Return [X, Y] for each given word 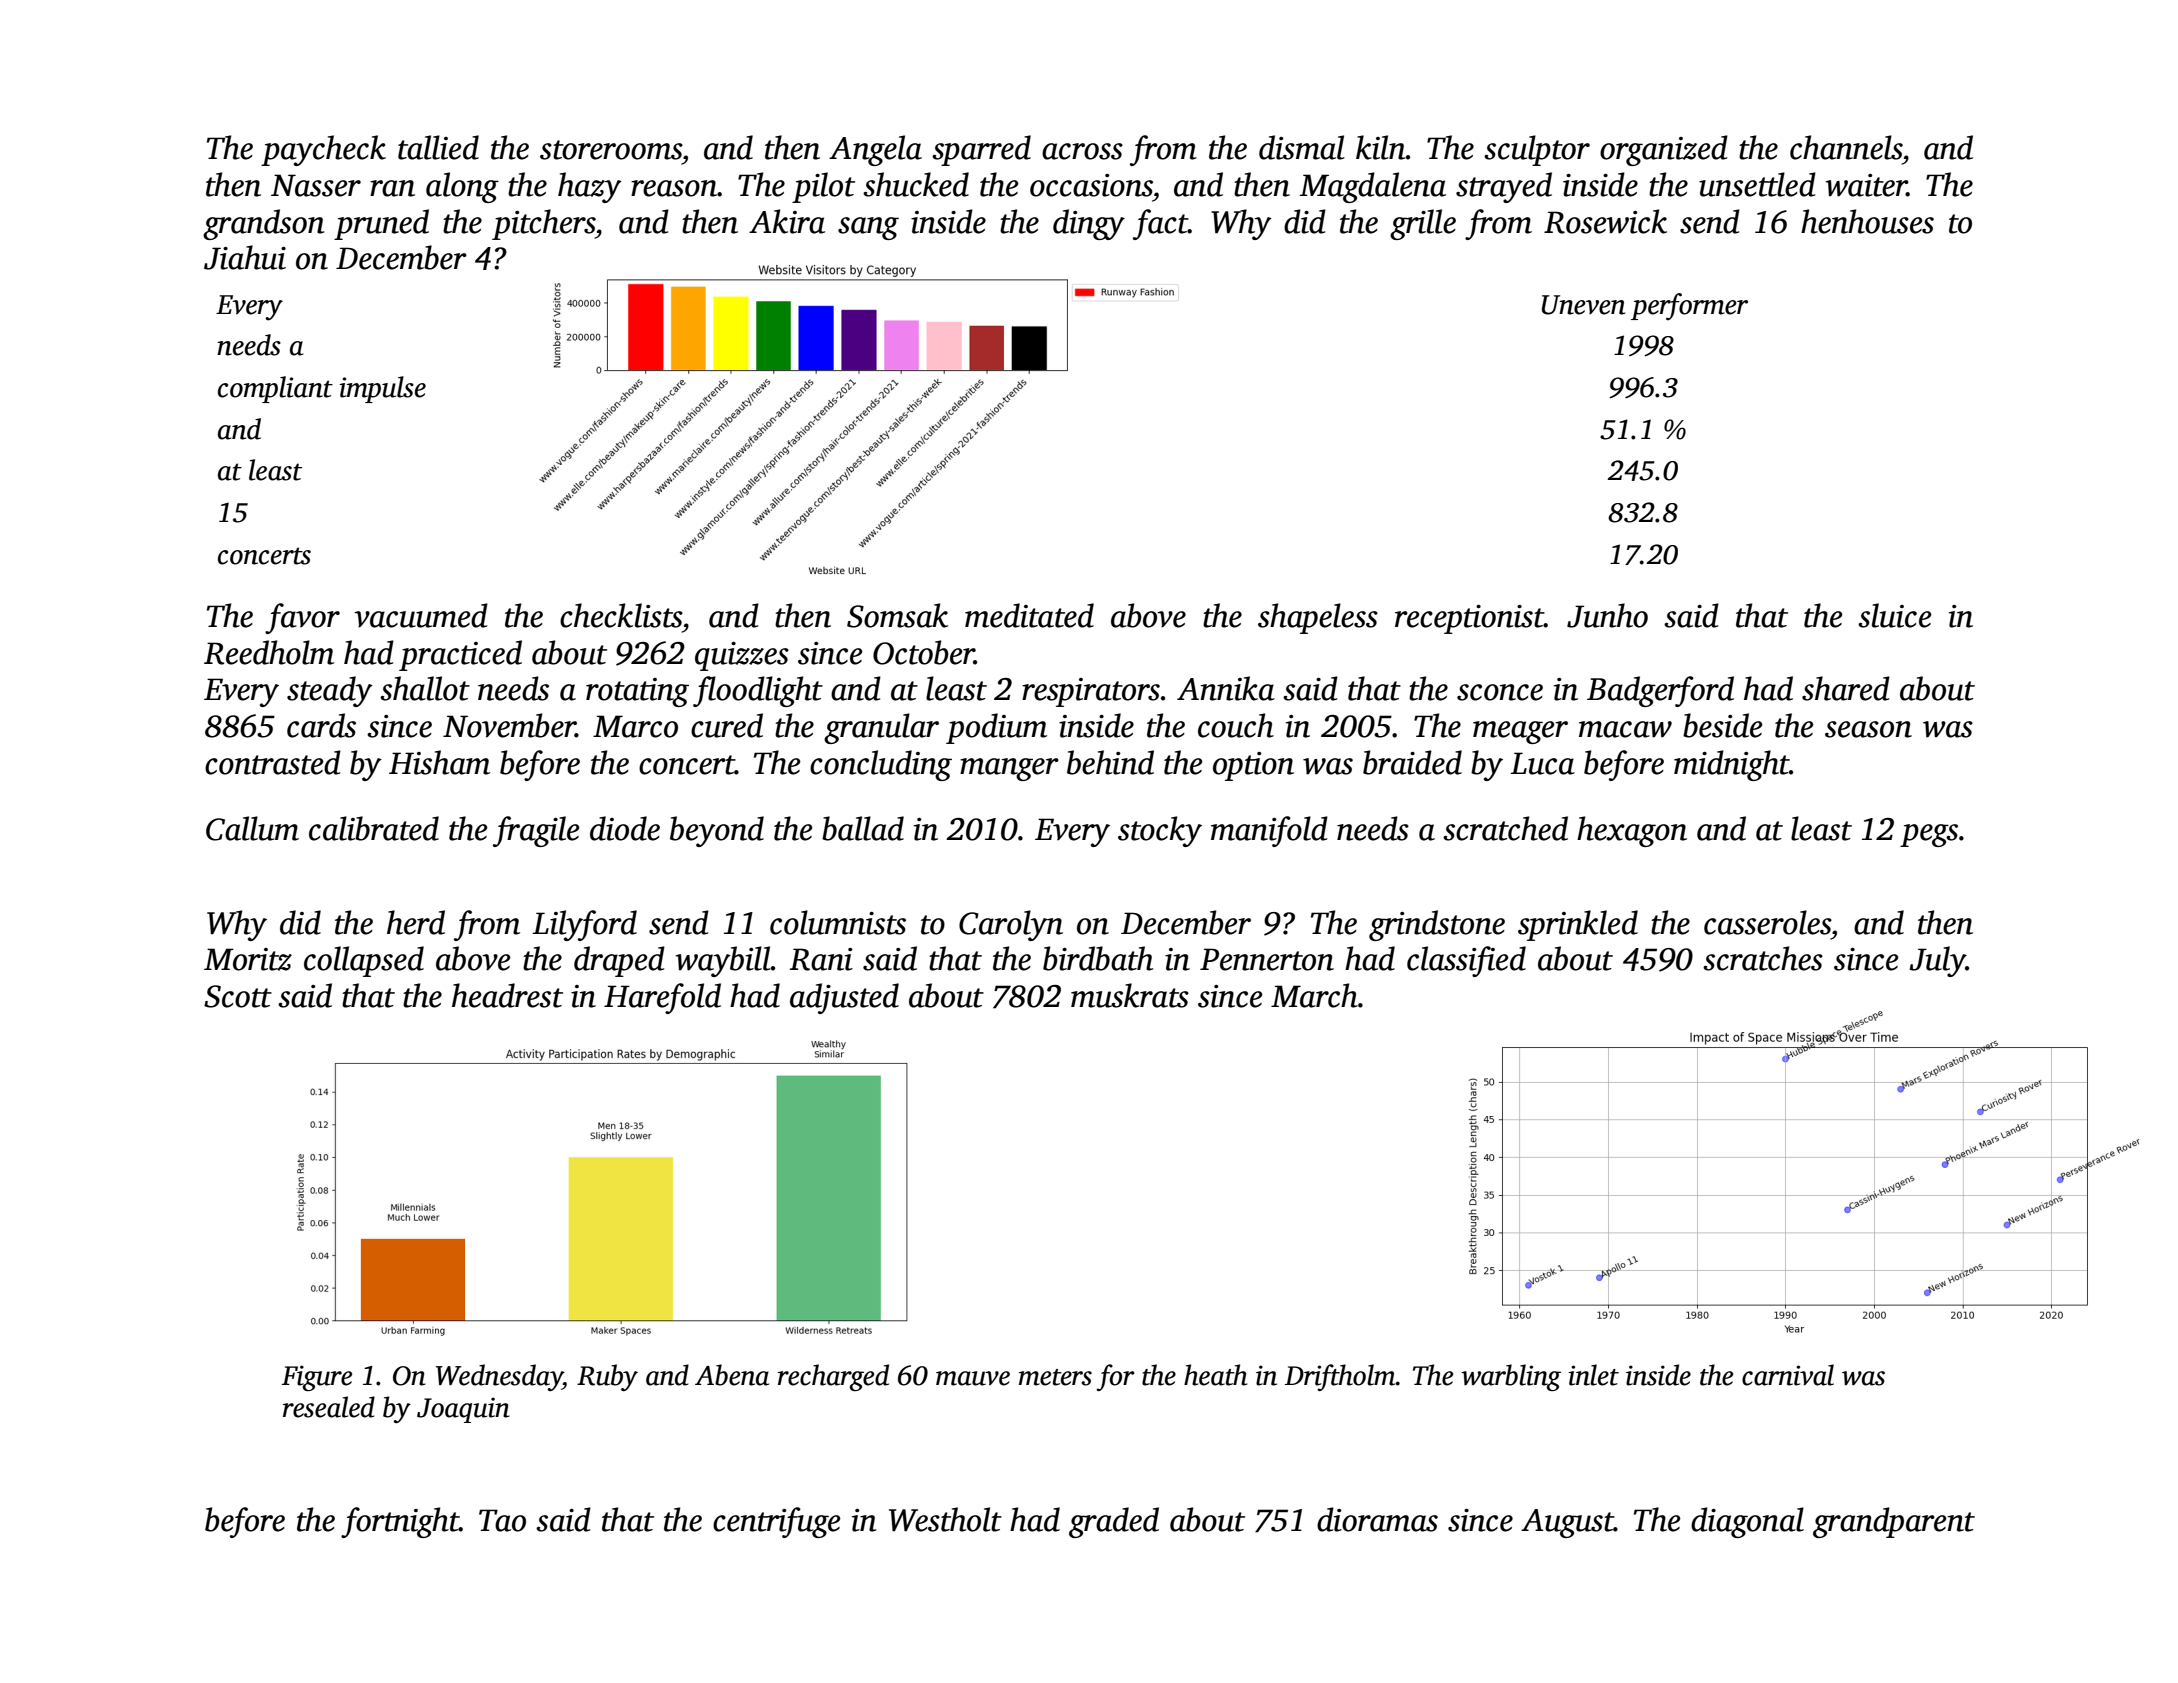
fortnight [400, 1522]
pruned [381, 224]
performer [1689, 307]
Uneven [1583, 305]
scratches [1763, 958]
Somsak [897, 615]
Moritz [248, 959]
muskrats [1130, 995]
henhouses [1867, 221]
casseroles [1767, 922]
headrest [507, 995]
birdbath [1098, 958]
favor [302, 618]
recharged [833, 1377]
